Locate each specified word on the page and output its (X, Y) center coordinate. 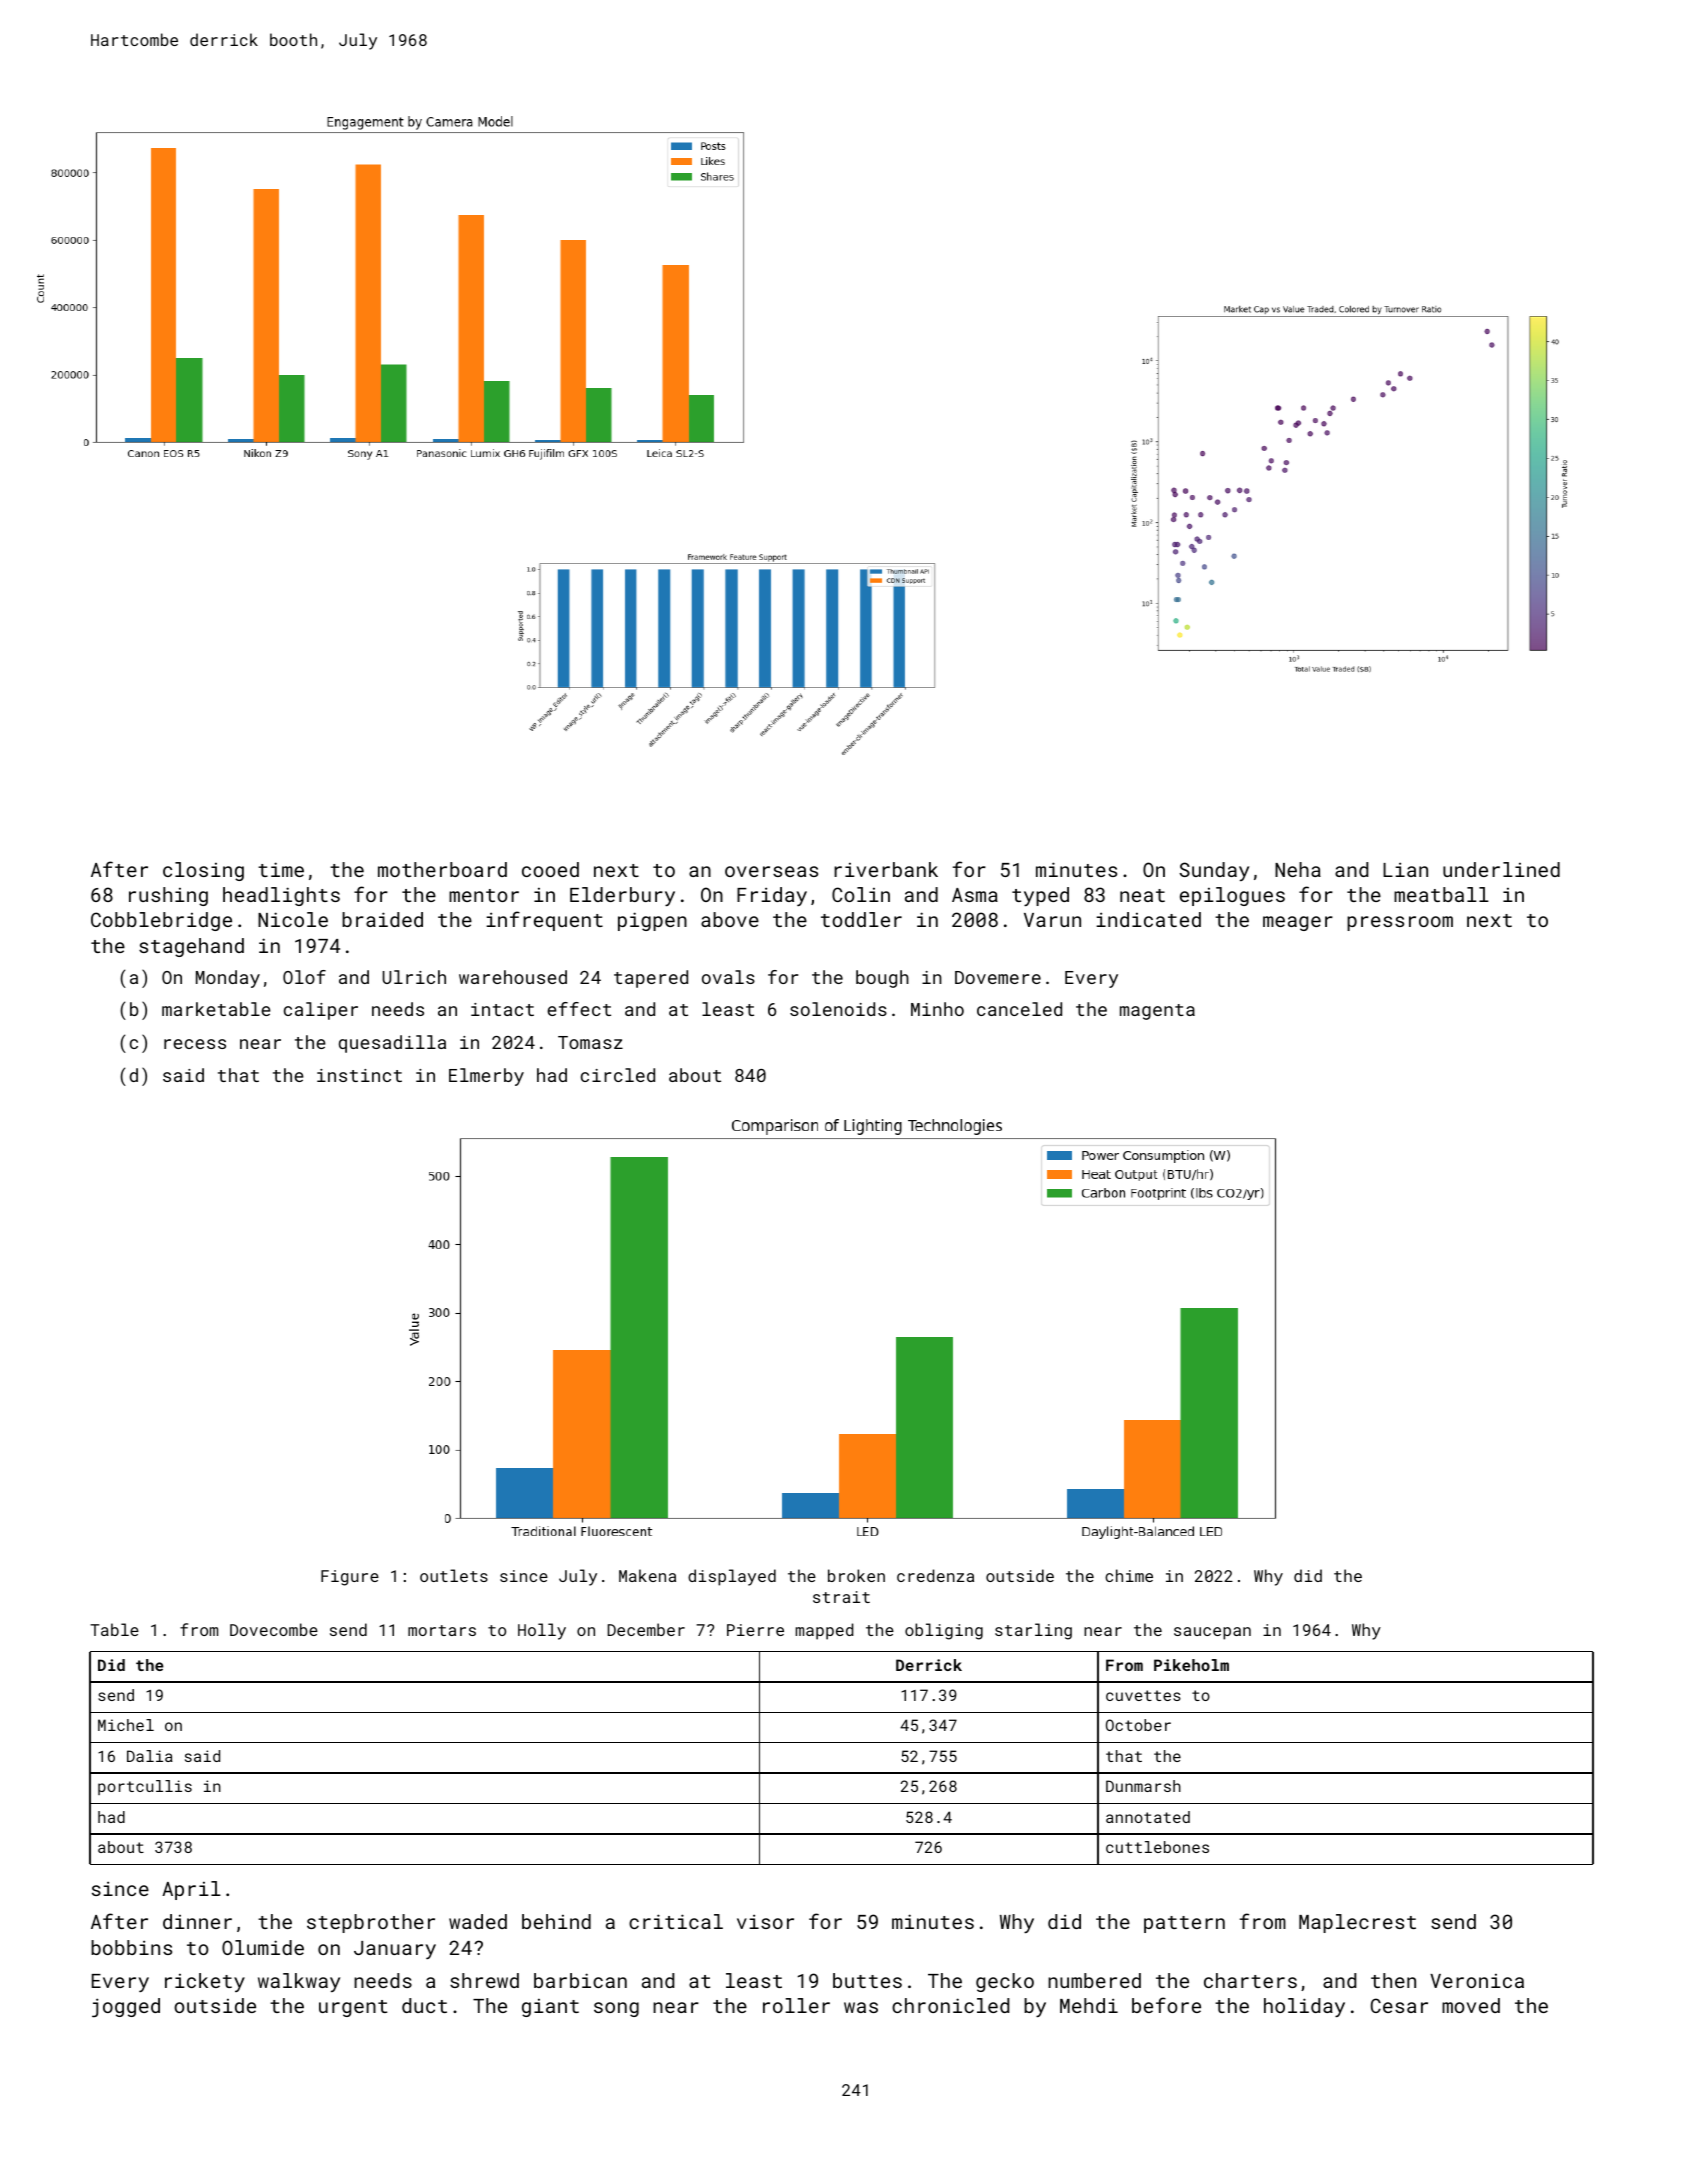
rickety (205, 1982)
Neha (1298, 869)
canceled (1019, 1009)
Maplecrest (1357, 1923)
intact (502, 1009)
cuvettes (1143, 1695)
